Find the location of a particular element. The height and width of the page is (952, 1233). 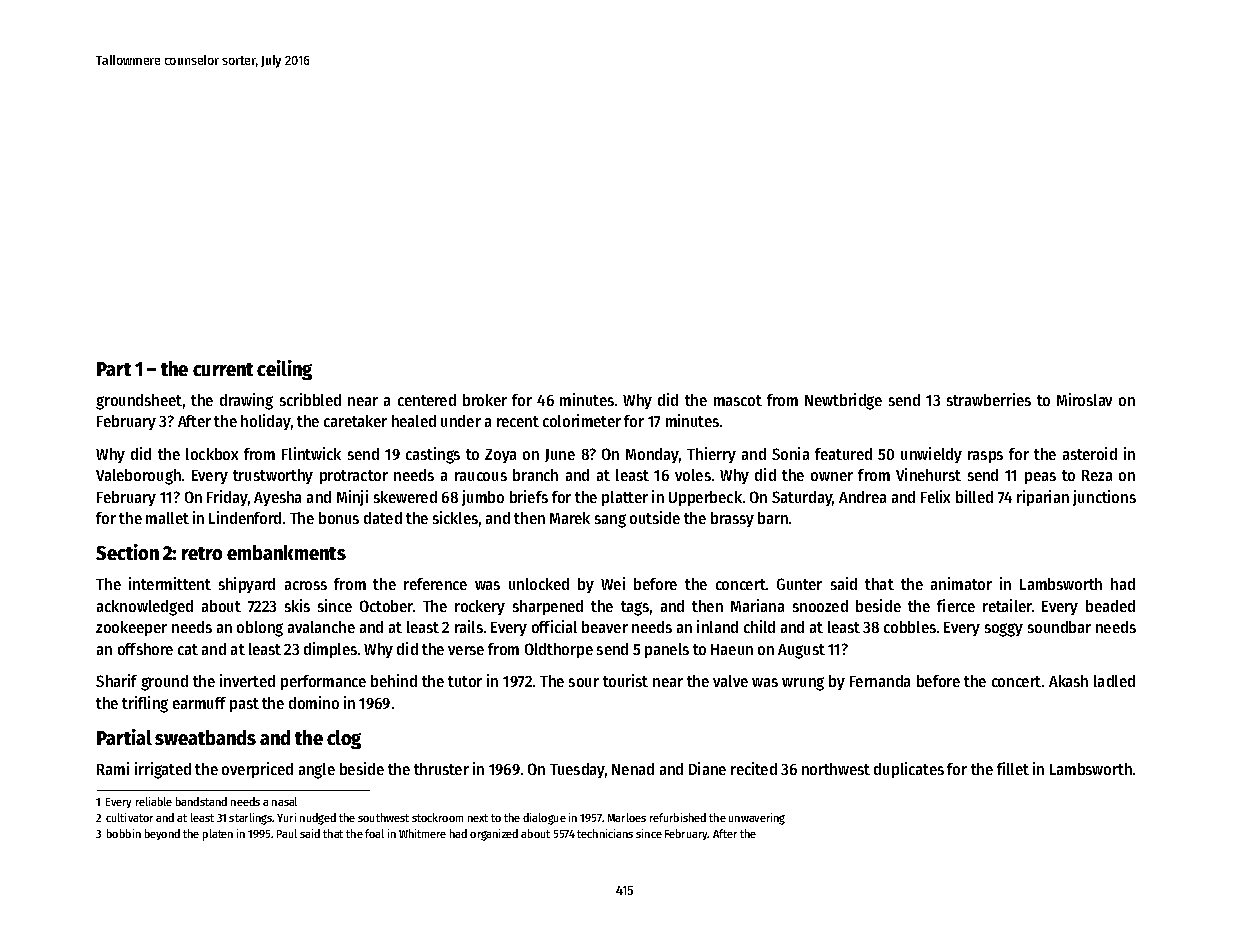

current is located at coordinates (223, 369).
